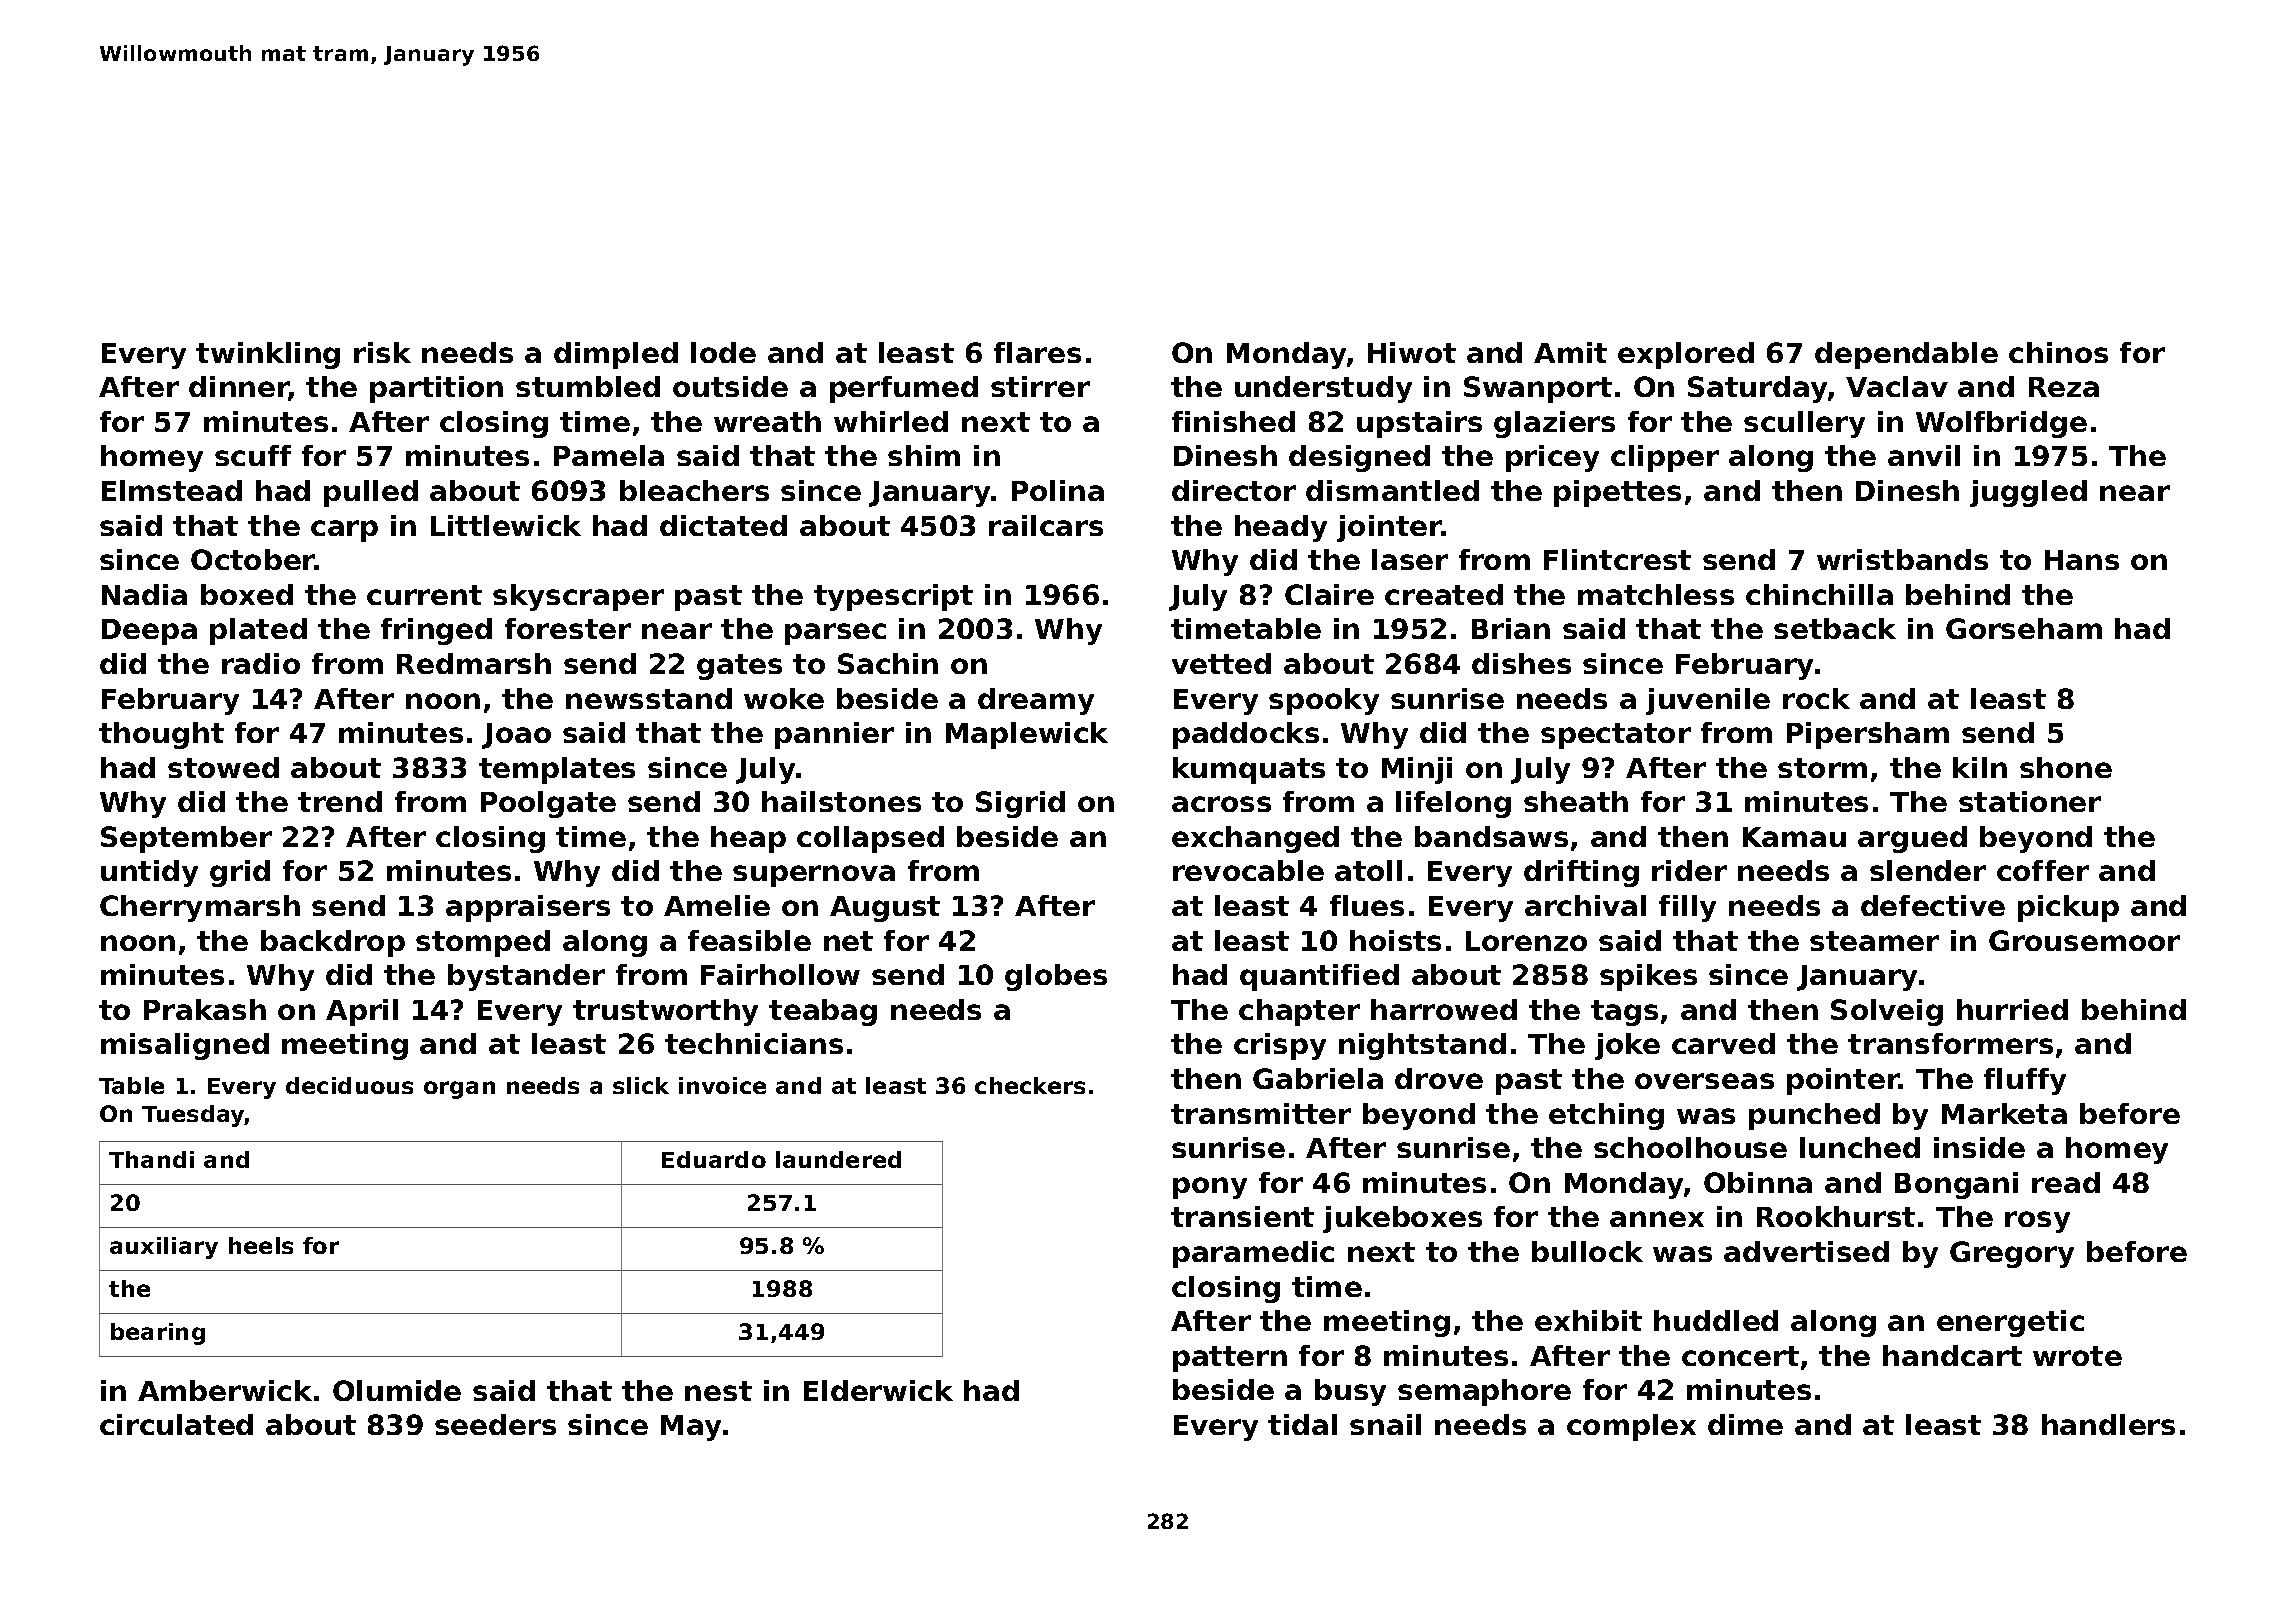  What do you see at coordinates (1822, 768) in the screenshot?
I see `storm` at bounding box center [1822, 768].
